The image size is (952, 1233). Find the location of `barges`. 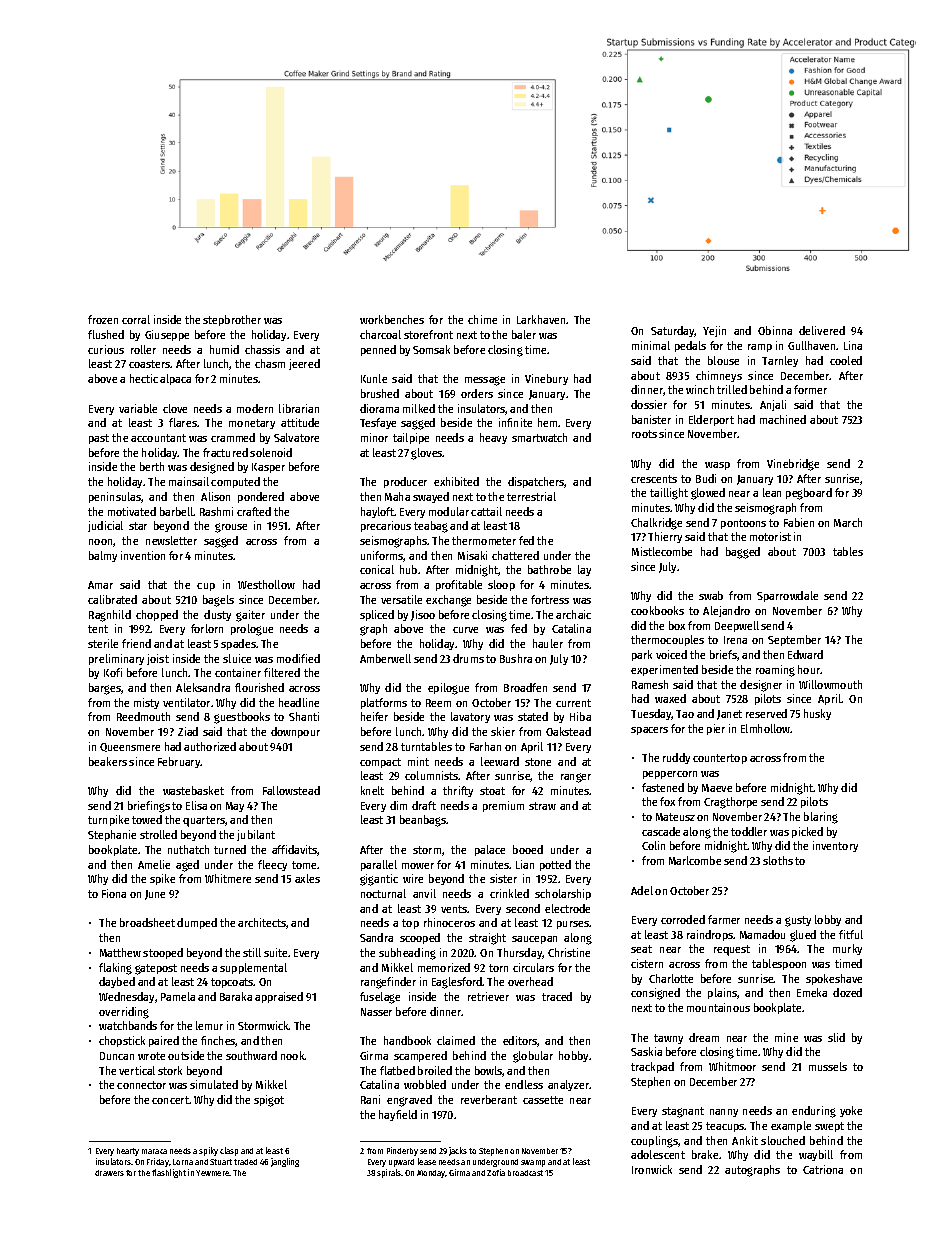

barges is located at coordinates (105, 689).
